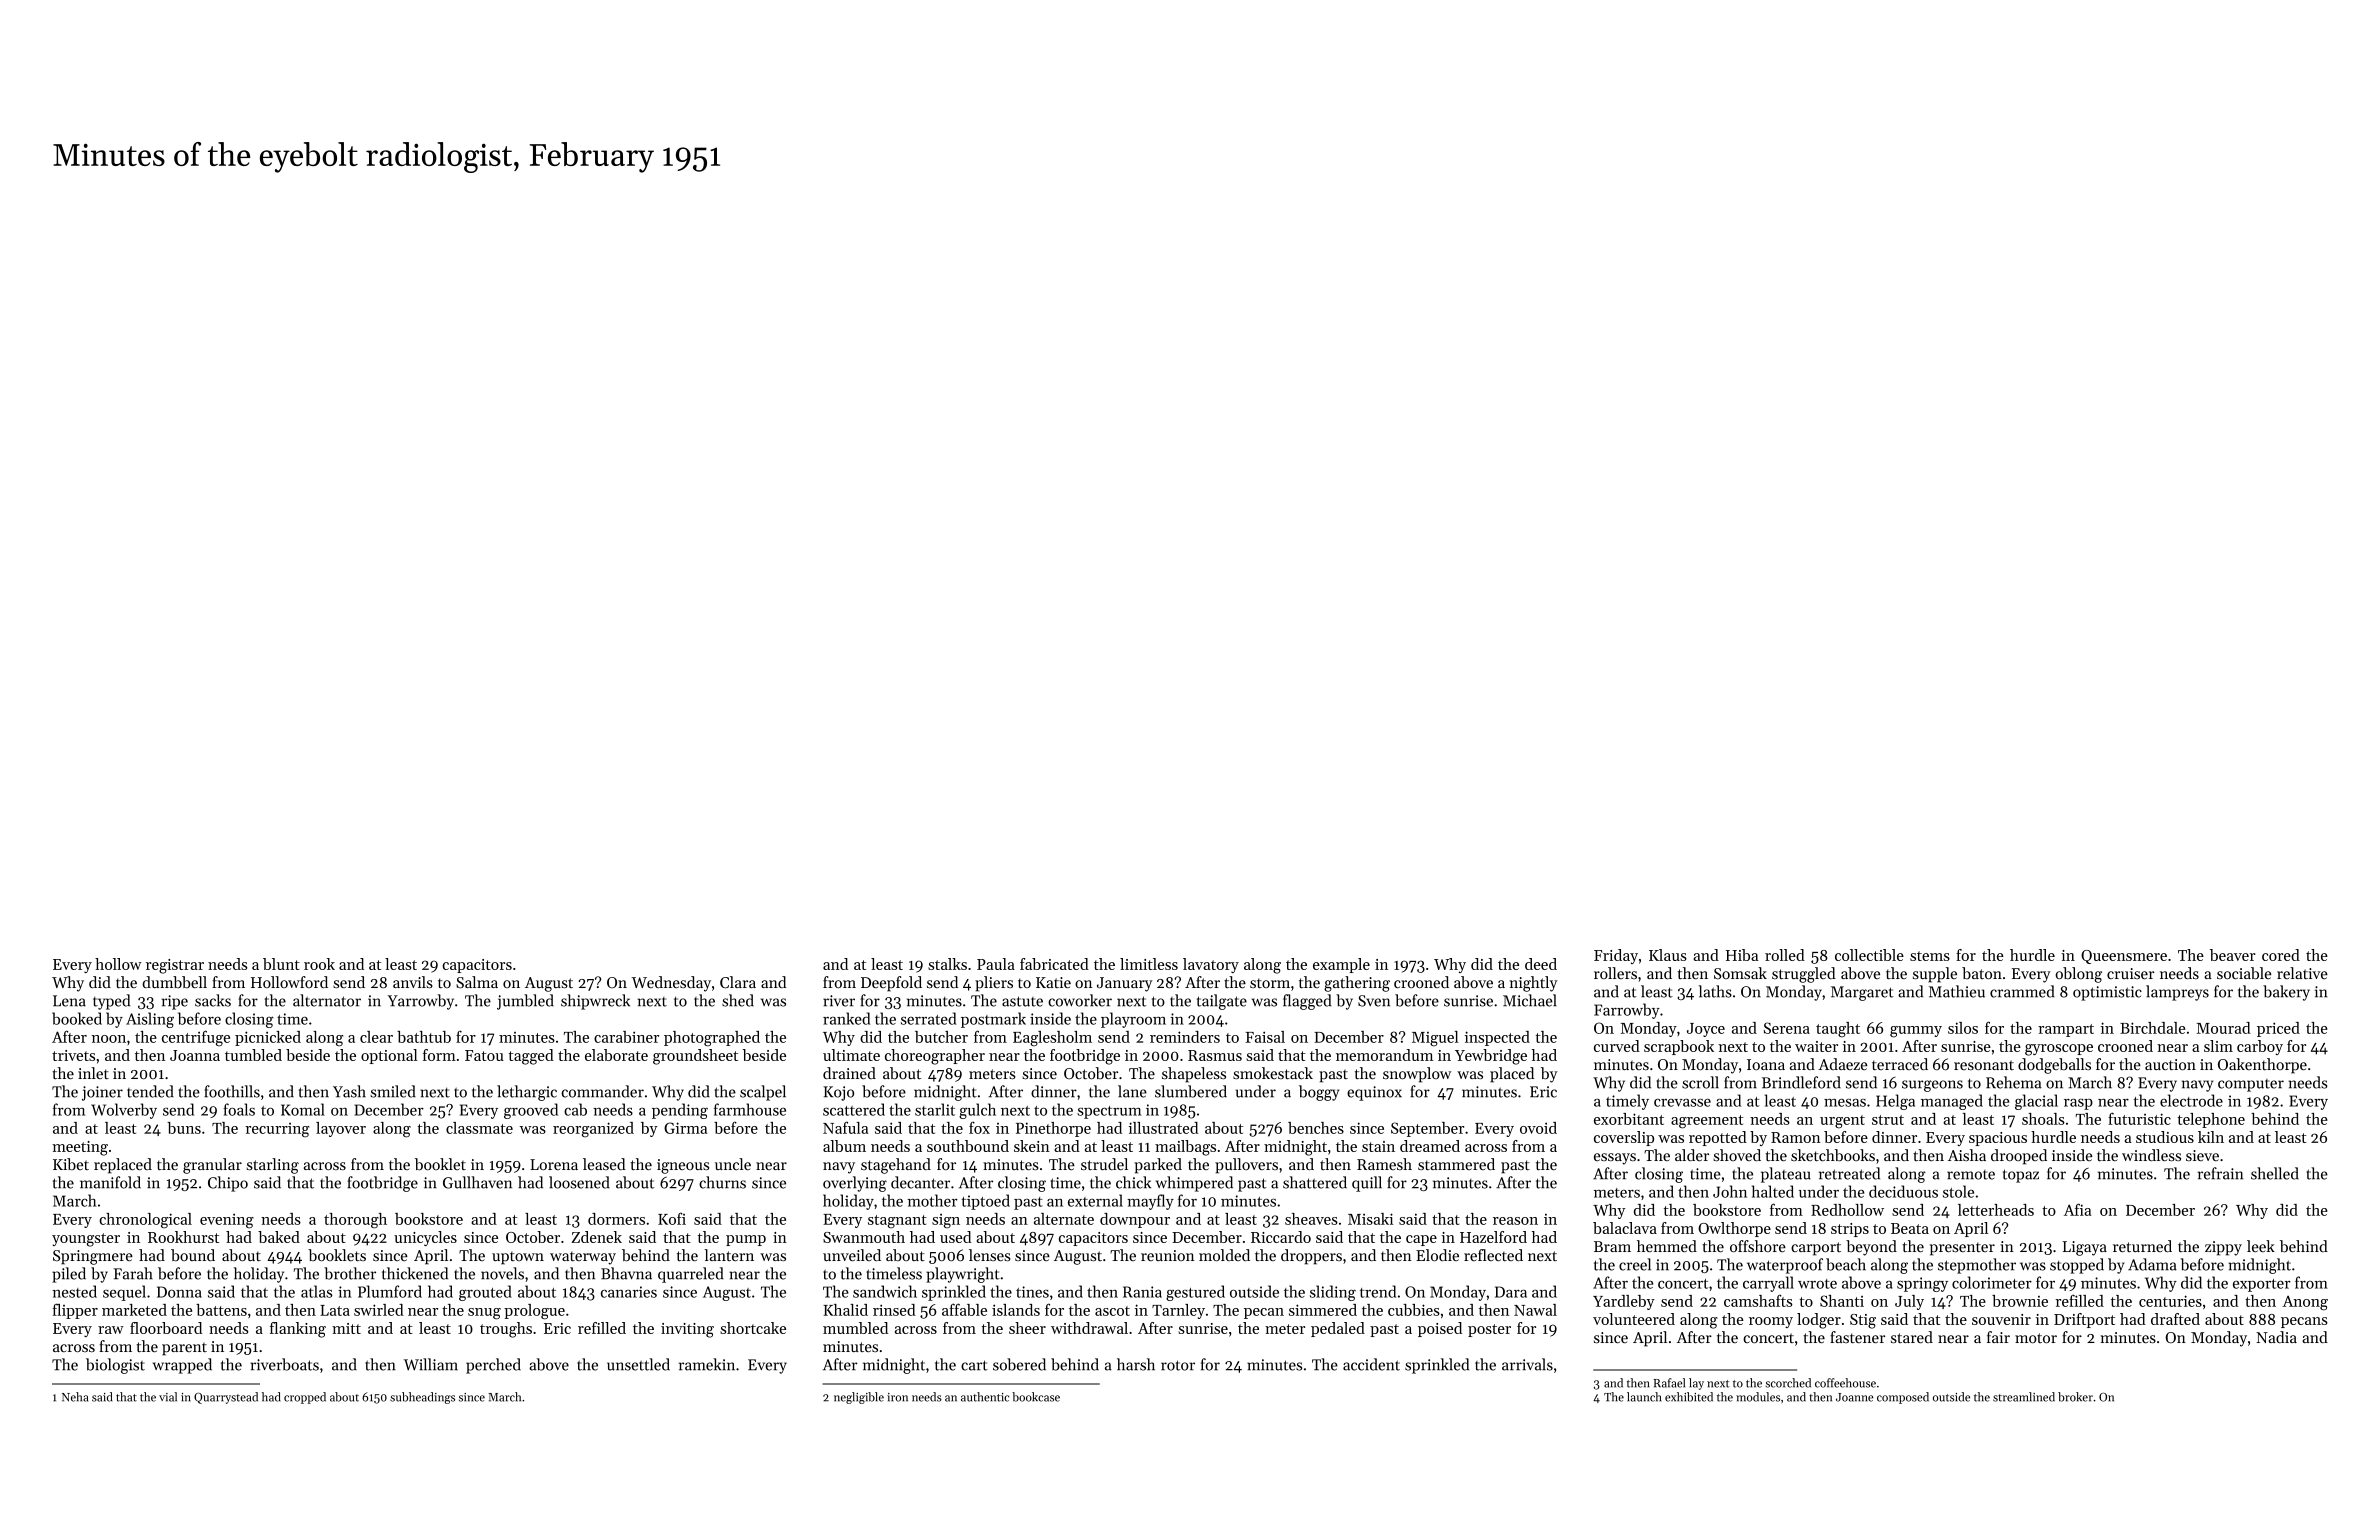  What do you see at coordinates (1185, 1148) in the page?
I see `mailbags` at bounding box center [1185, 1148].
